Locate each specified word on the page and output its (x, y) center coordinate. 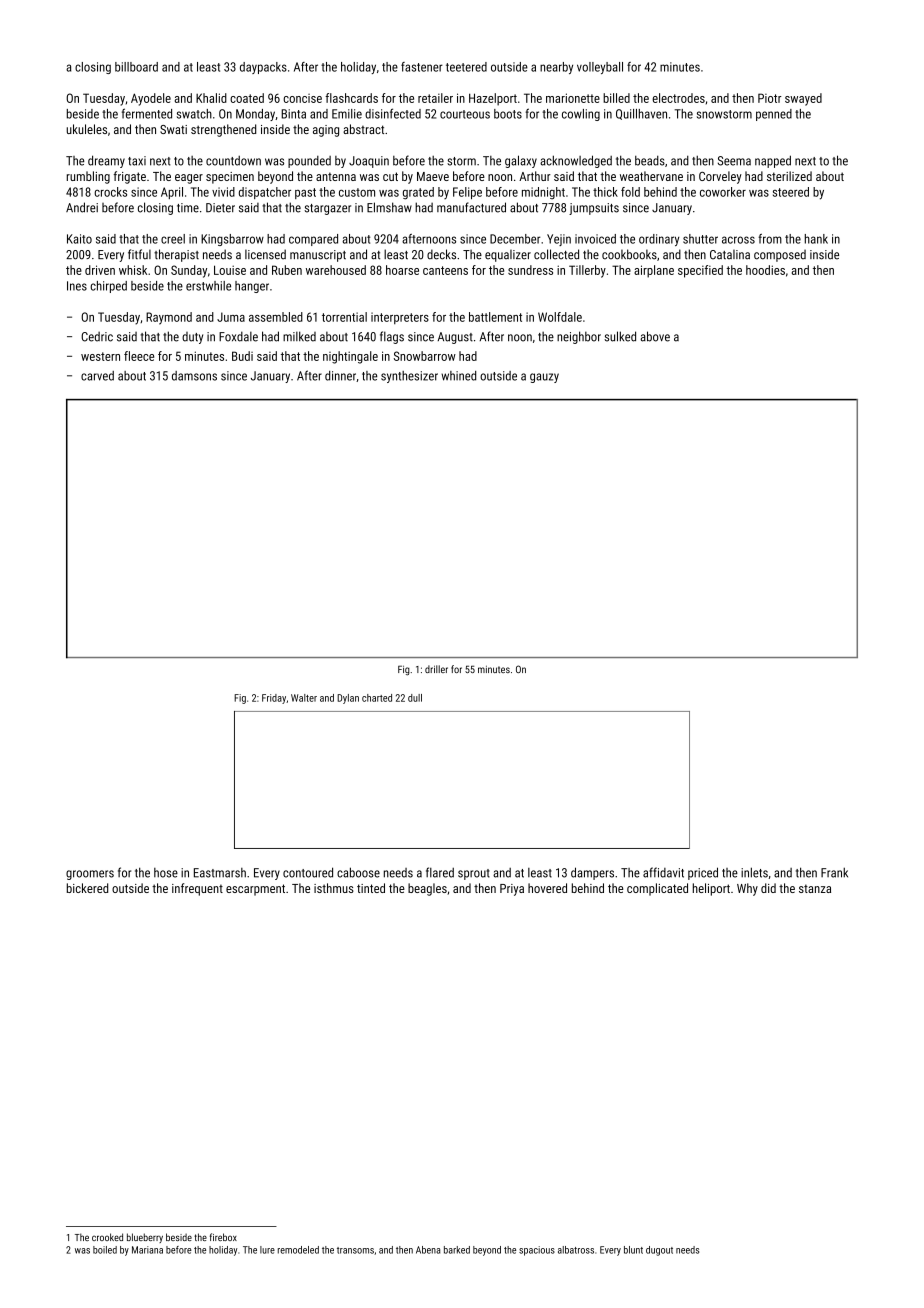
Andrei (82, 207)
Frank (834, 873)
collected (556, 254)
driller (436, 669)
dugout (659, 1251)
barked (457, 1250)
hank (816, 239)
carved (97, 376)
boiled (105, 1250)
